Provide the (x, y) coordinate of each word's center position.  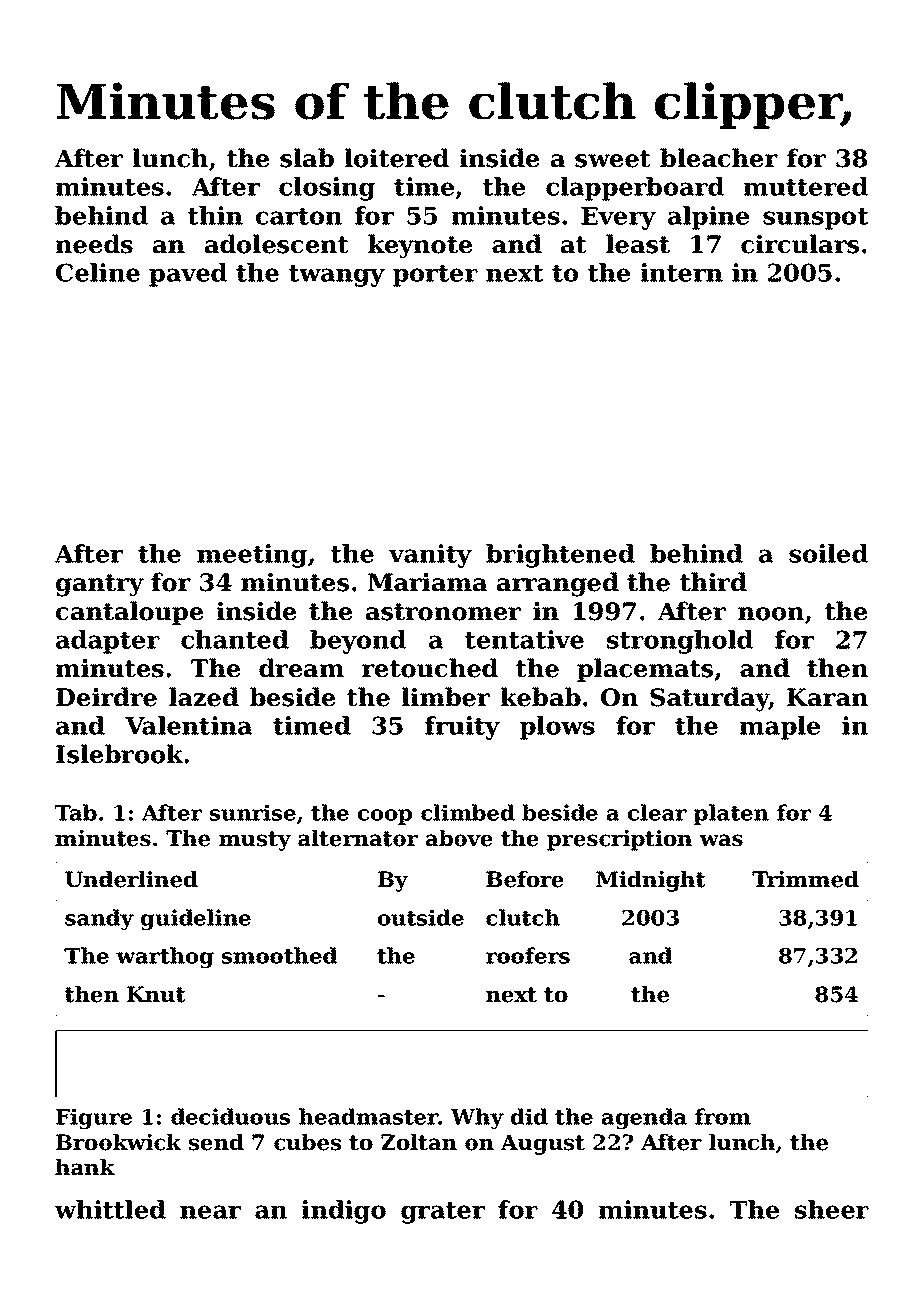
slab (307, 158)
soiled (828, 553)
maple (780, 728)
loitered (397, 158)
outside (421, 917)
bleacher (719, 158)
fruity (462, 728)
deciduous (230, 1116)
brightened (560, 556)
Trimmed (805, 879)
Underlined (131, 879)
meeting (252, 556)
